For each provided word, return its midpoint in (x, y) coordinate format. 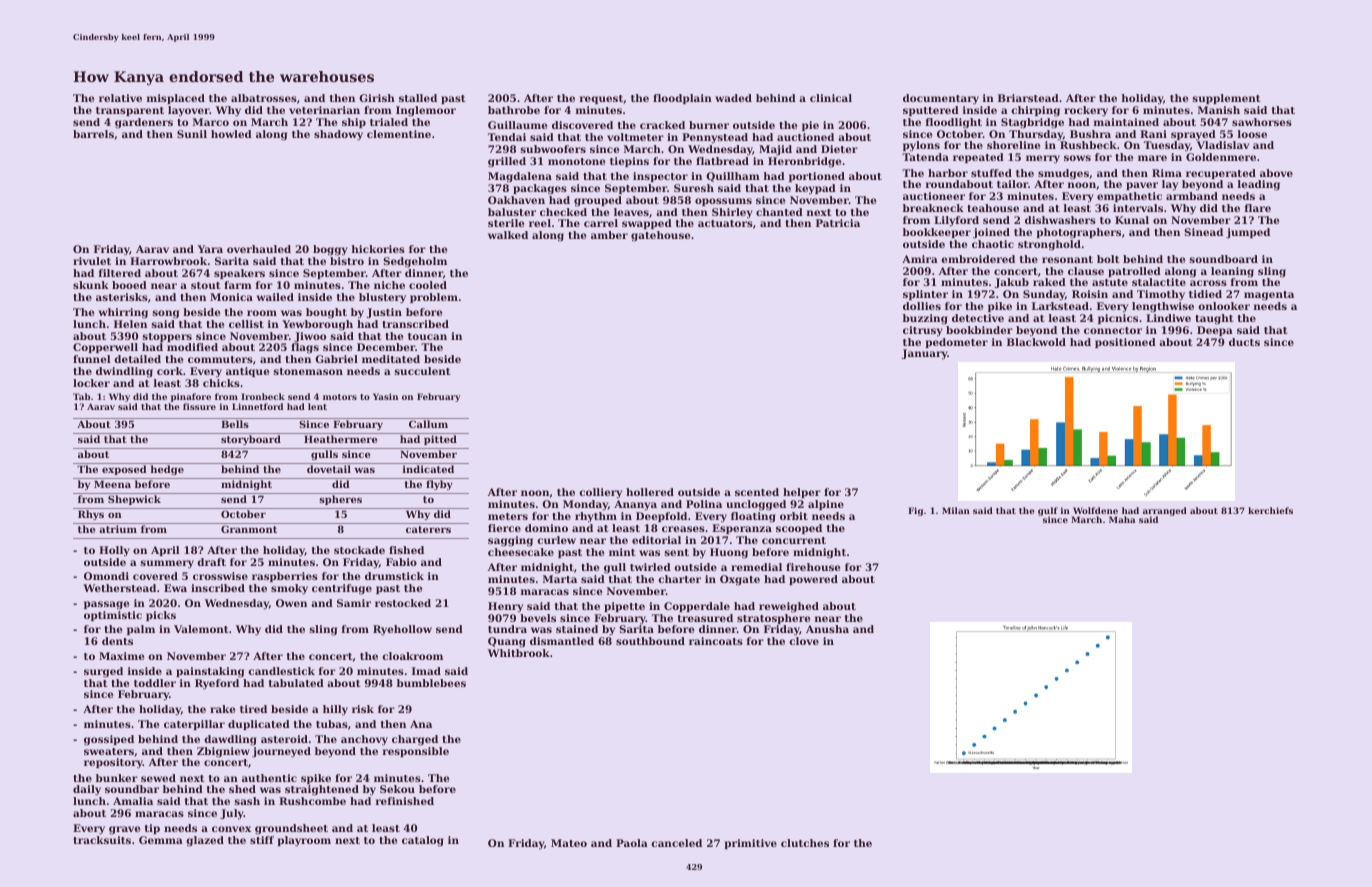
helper (802, 493)
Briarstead (1028, 98)
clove (804, 641)
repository (113, 763)
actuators (725, 223)
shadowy (338, 135)
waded (733, 98)
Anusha (827, 629)
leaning (1232, 272)
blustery (382, 298)
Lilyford (956, 221)
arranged (1165, 512)
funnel (92, 359)
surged (103, 672)
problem (434, 298)
